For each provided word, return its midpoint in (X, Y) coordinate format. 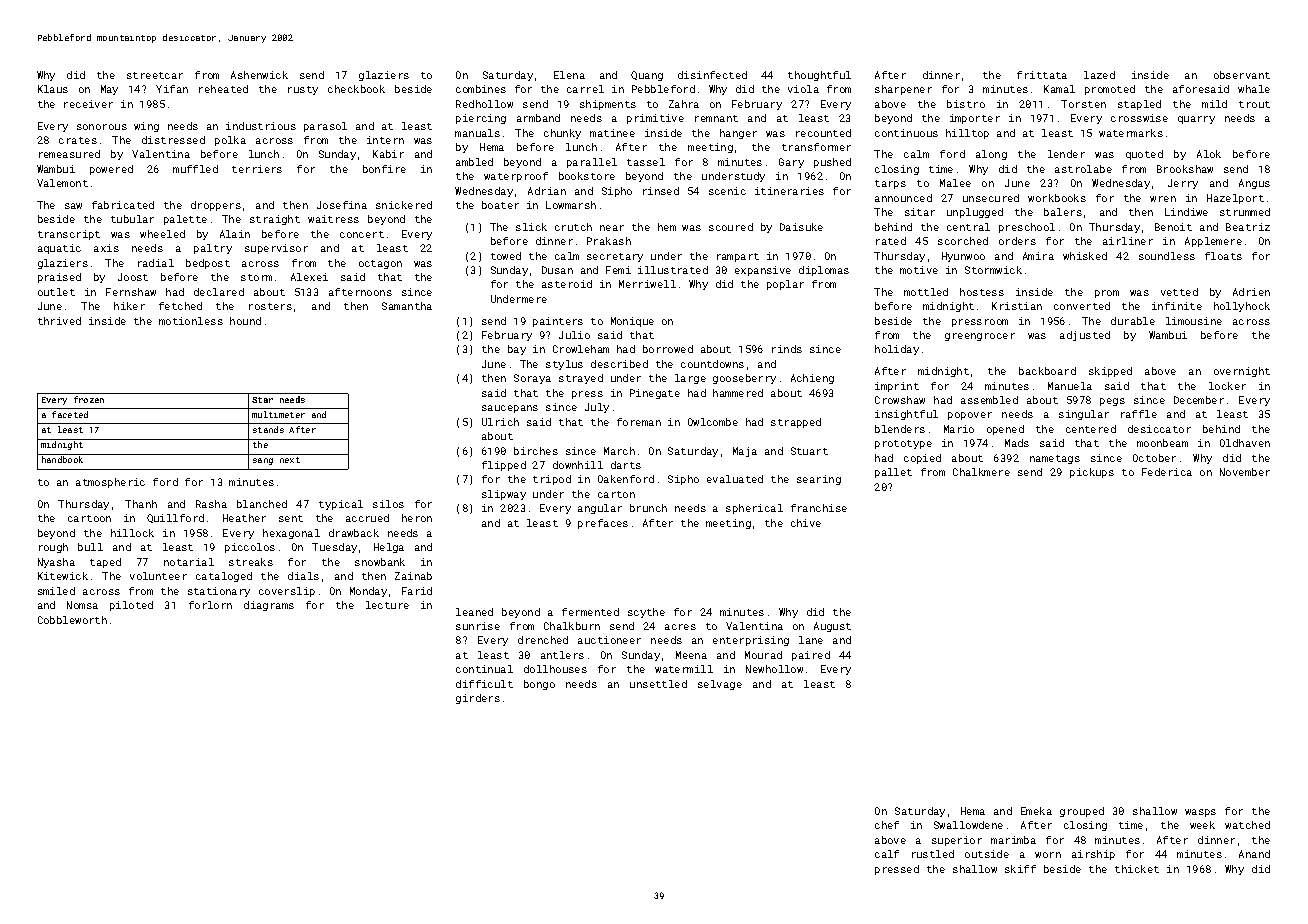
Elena (569, 75)
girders (478, 699)
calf (887, 854)
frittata (1042, 75)
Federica (1167, 472)
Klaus (53, 89)
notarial (189, 562)
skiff (1020, 869)
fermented (590, 612)
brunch (648, 508)
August (832, 627)
